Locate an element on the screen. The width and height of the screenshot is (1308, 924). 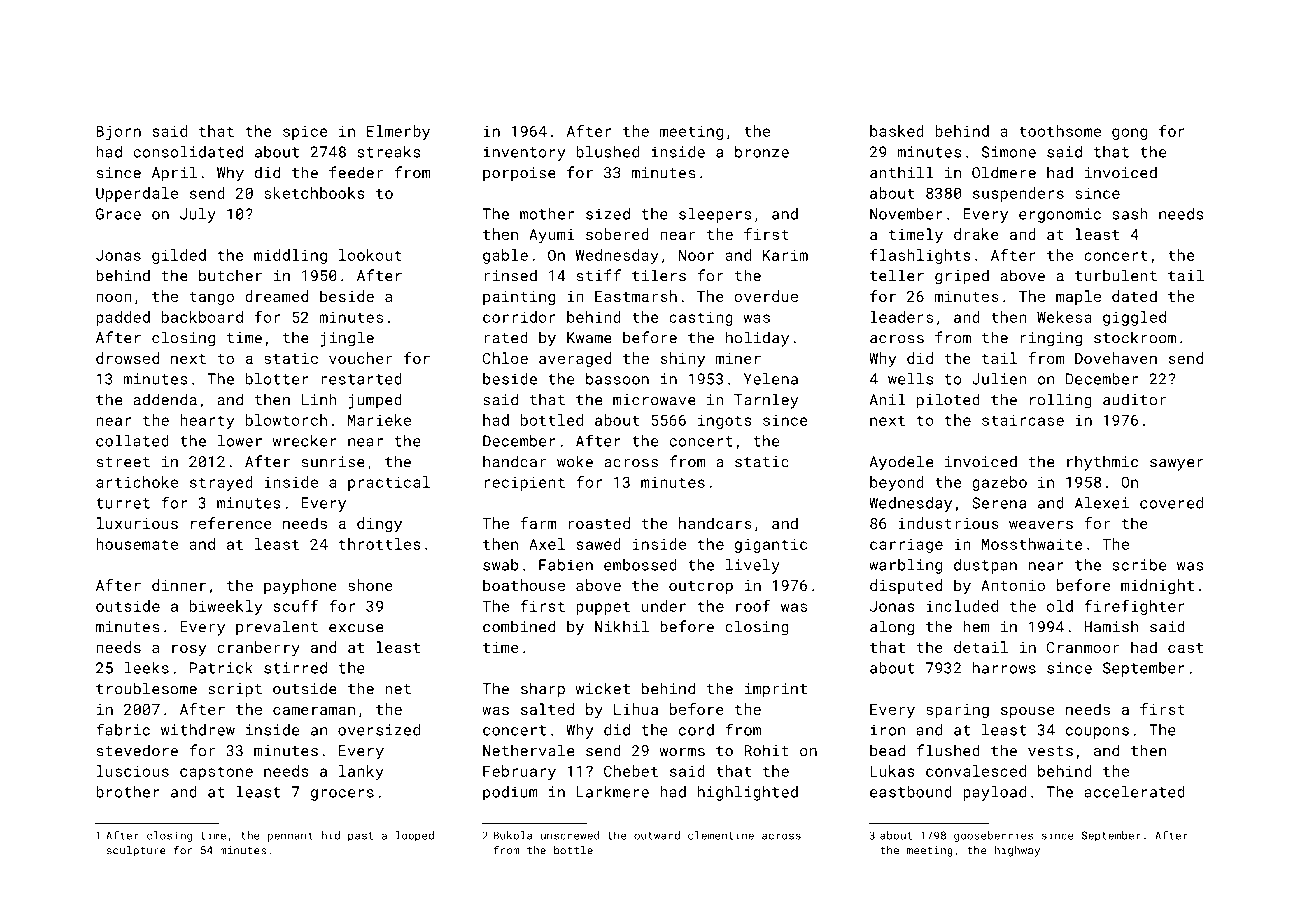
basked is located at coordinates (897, 131).
